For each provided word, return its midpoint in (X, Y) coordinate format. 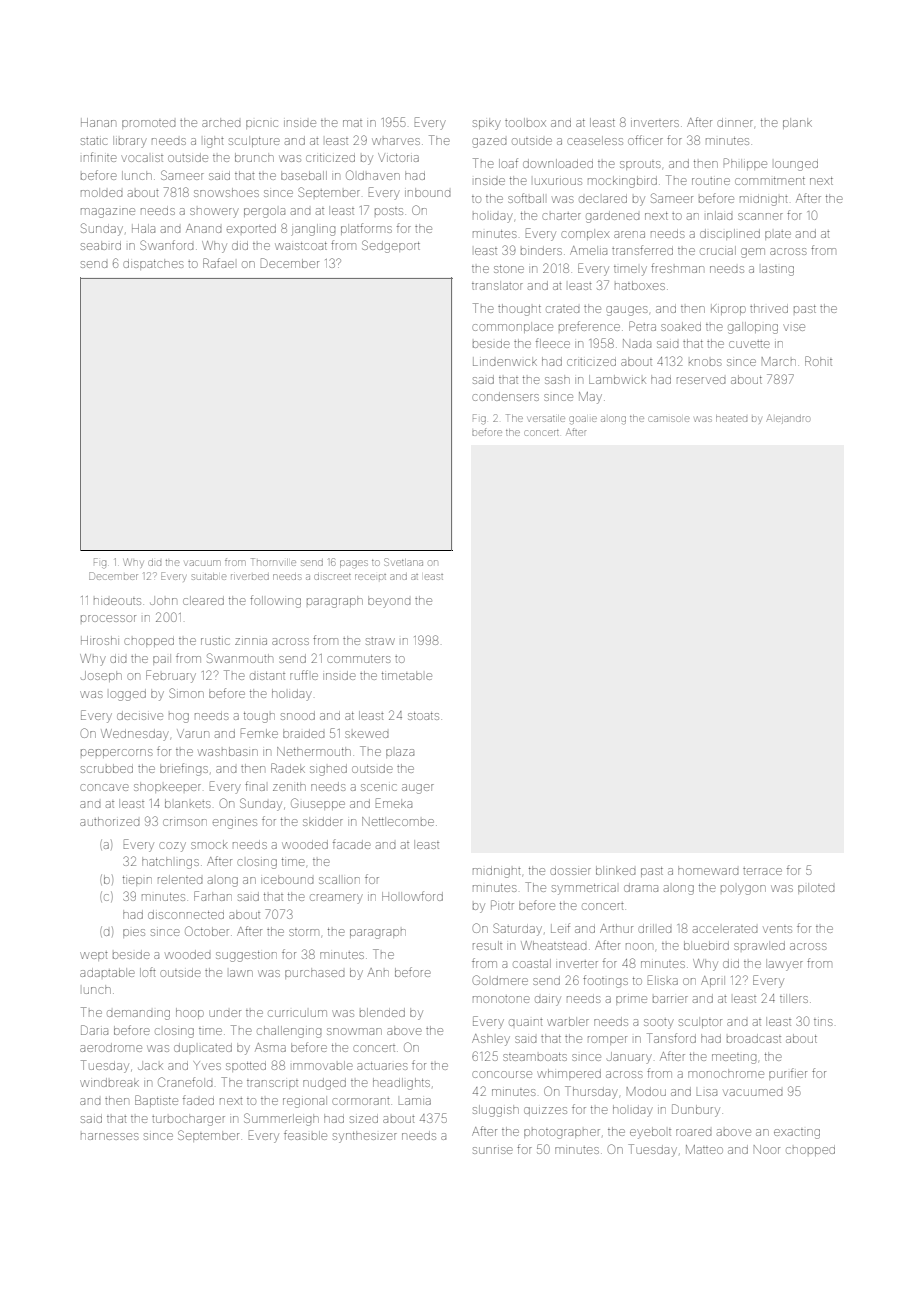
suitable (209, 576)
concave (104, 787)
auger (418, 789)
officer (645, 140)
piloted (816, 888)
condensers (505, 396)
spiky (487, 124)
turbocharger (188, 1120)
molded (101, 192)
